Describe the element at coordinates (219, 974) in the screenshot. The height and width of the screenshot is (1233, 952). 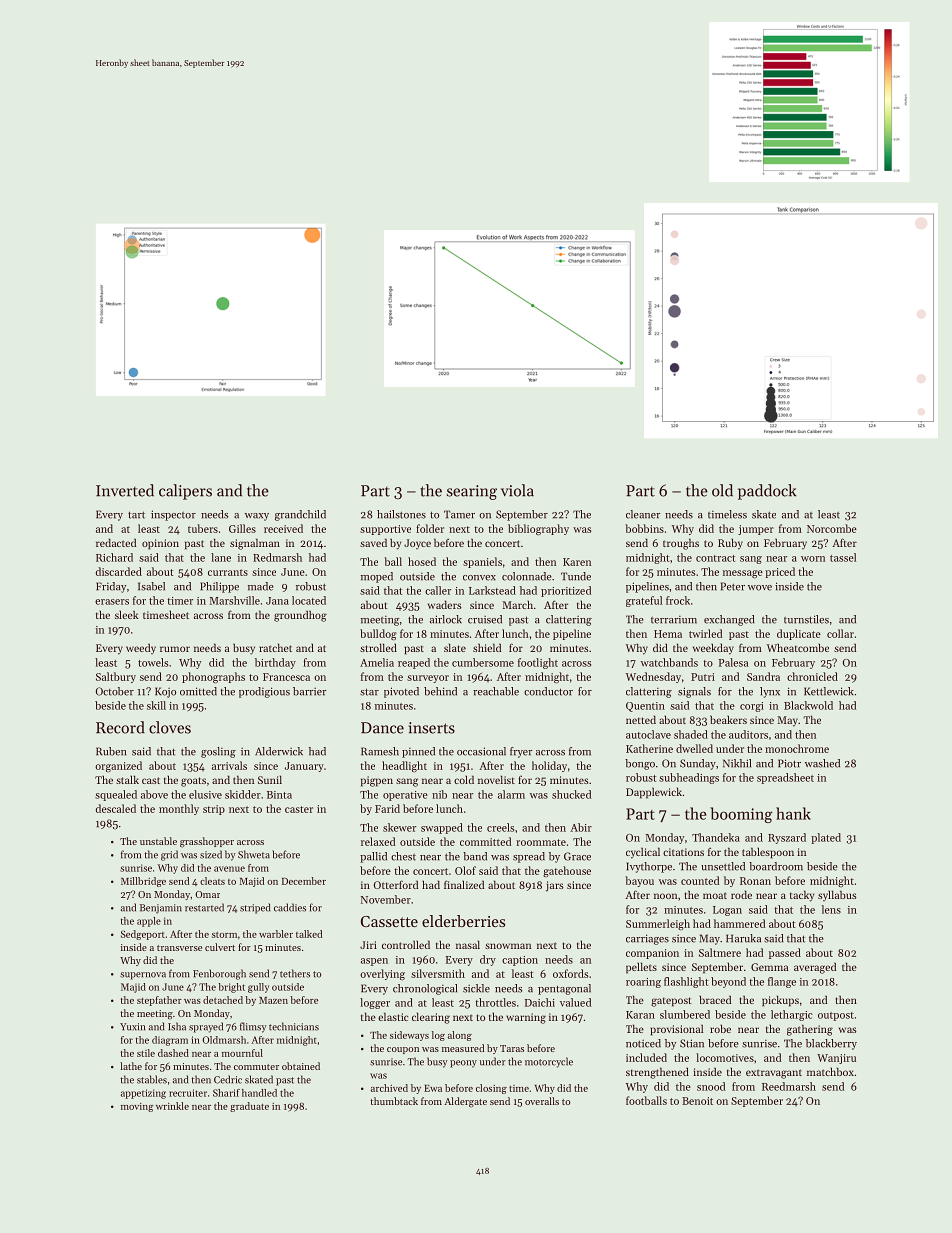
I see `Fenborough` at that location.
